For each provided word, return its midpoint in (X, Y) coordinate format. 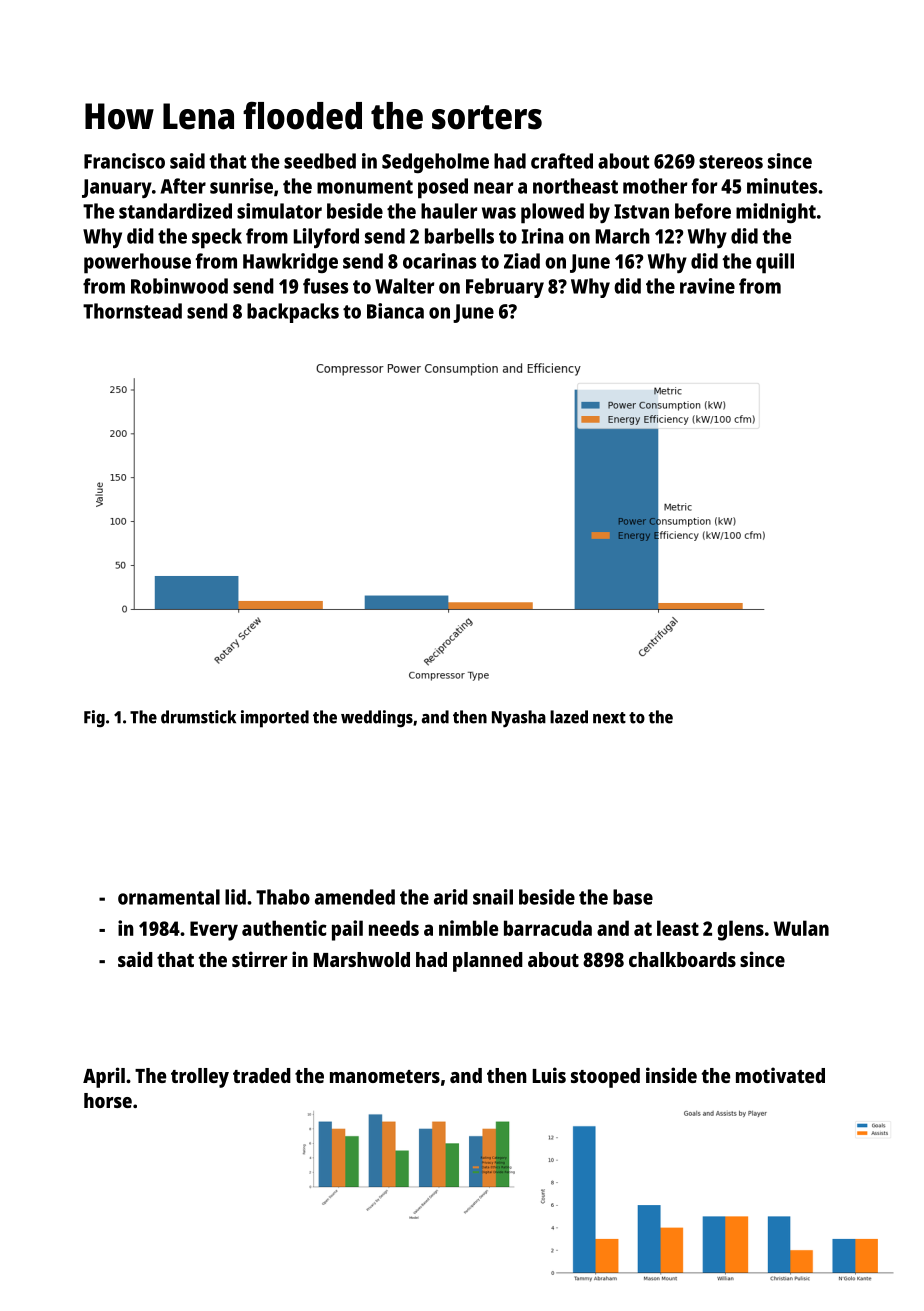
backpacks (293, 313)
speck (217, 238)
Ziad (522, 261)
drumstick (198, 717)
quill (775, 263)
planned (488, 962)
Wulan (801, 928)
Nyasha (519, 719)
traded (262, 1075)
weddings (377, 719)
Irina (543, 236)
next (609, 718)
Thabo (283, 897)
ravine (707, 286)
